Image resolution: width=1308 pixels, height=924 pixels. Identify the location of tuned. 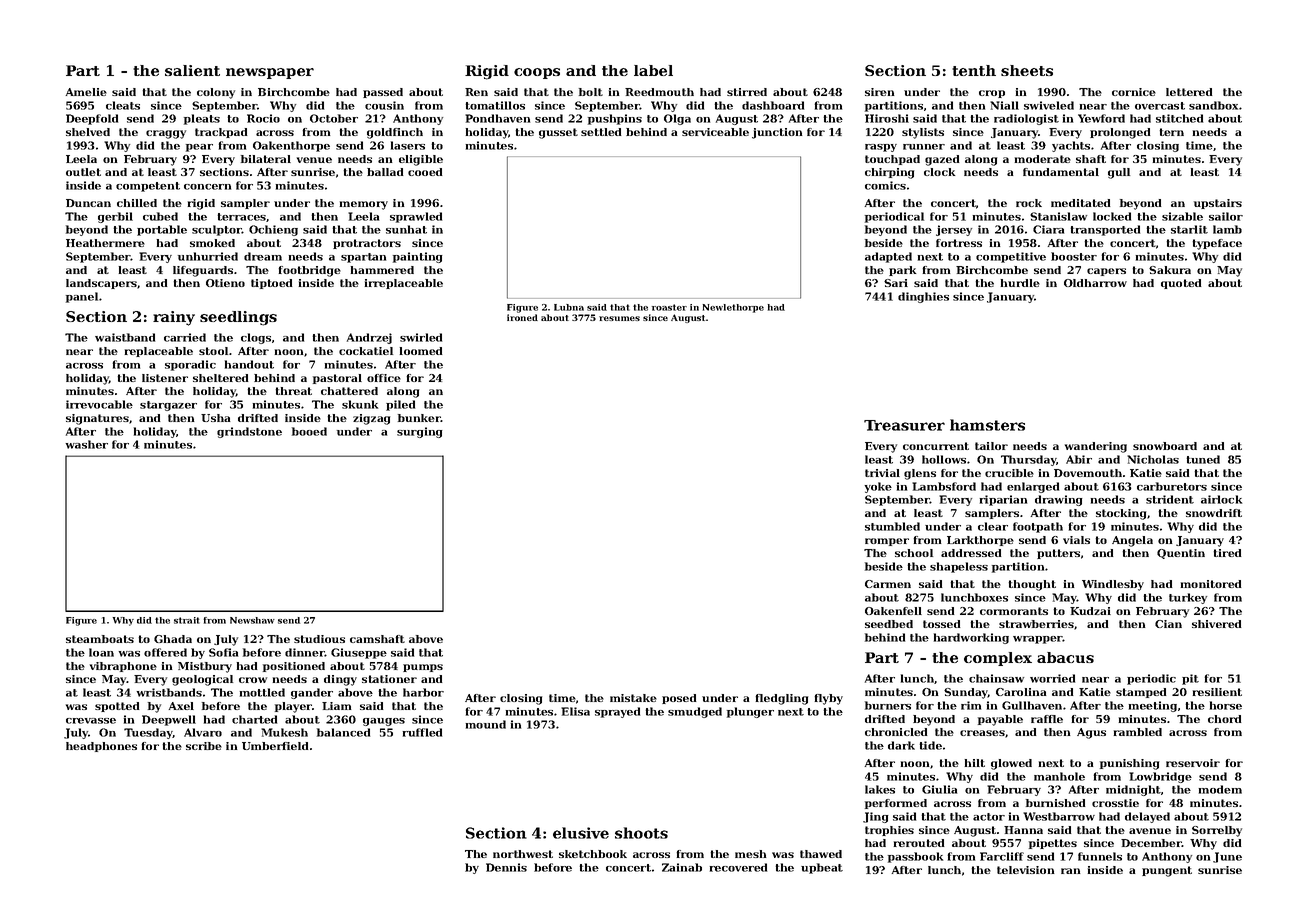
(1203, 459).
